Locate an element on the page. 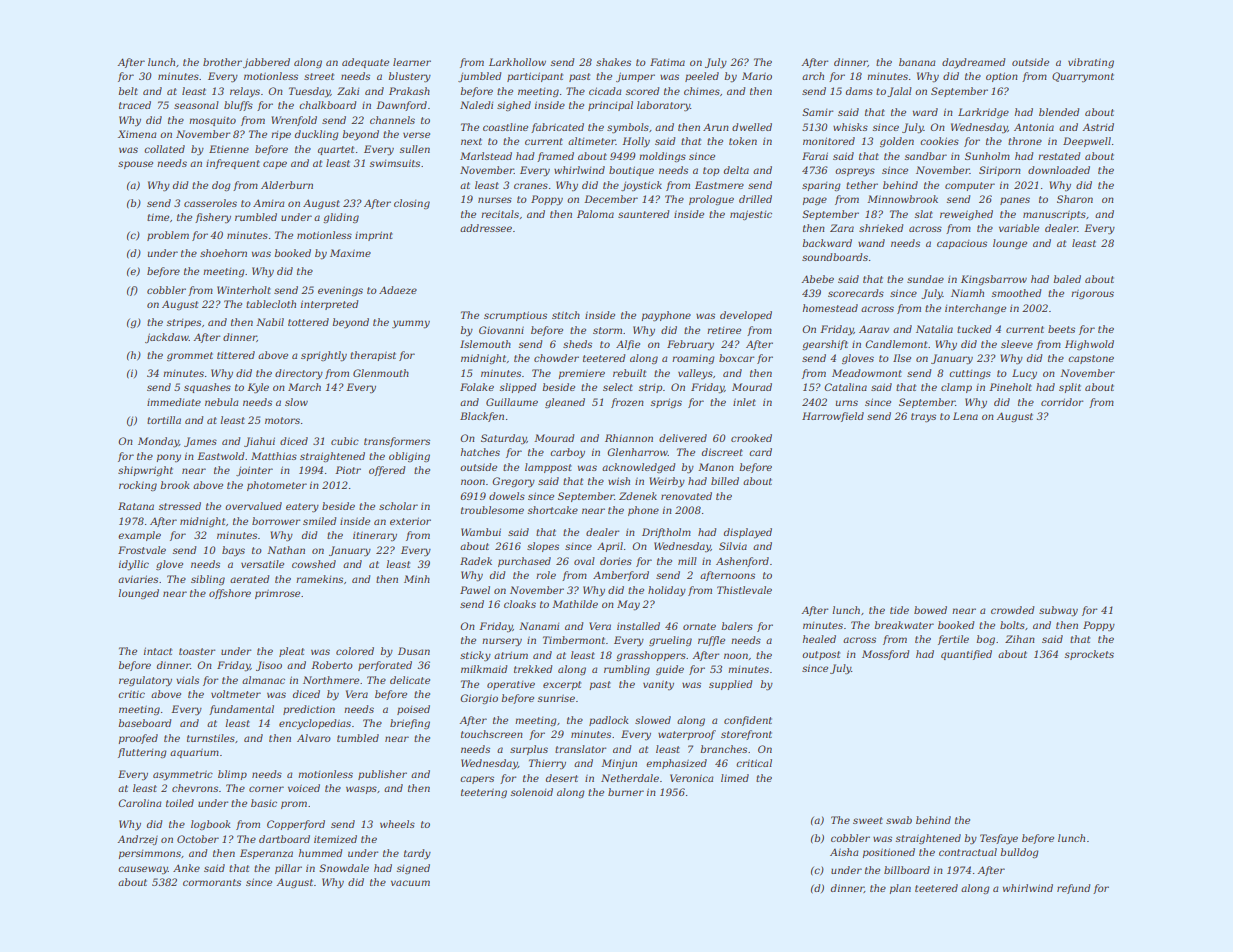 The height and width of the document is (952, 1233). Larkhollow is located at coordinates (517, 62).
